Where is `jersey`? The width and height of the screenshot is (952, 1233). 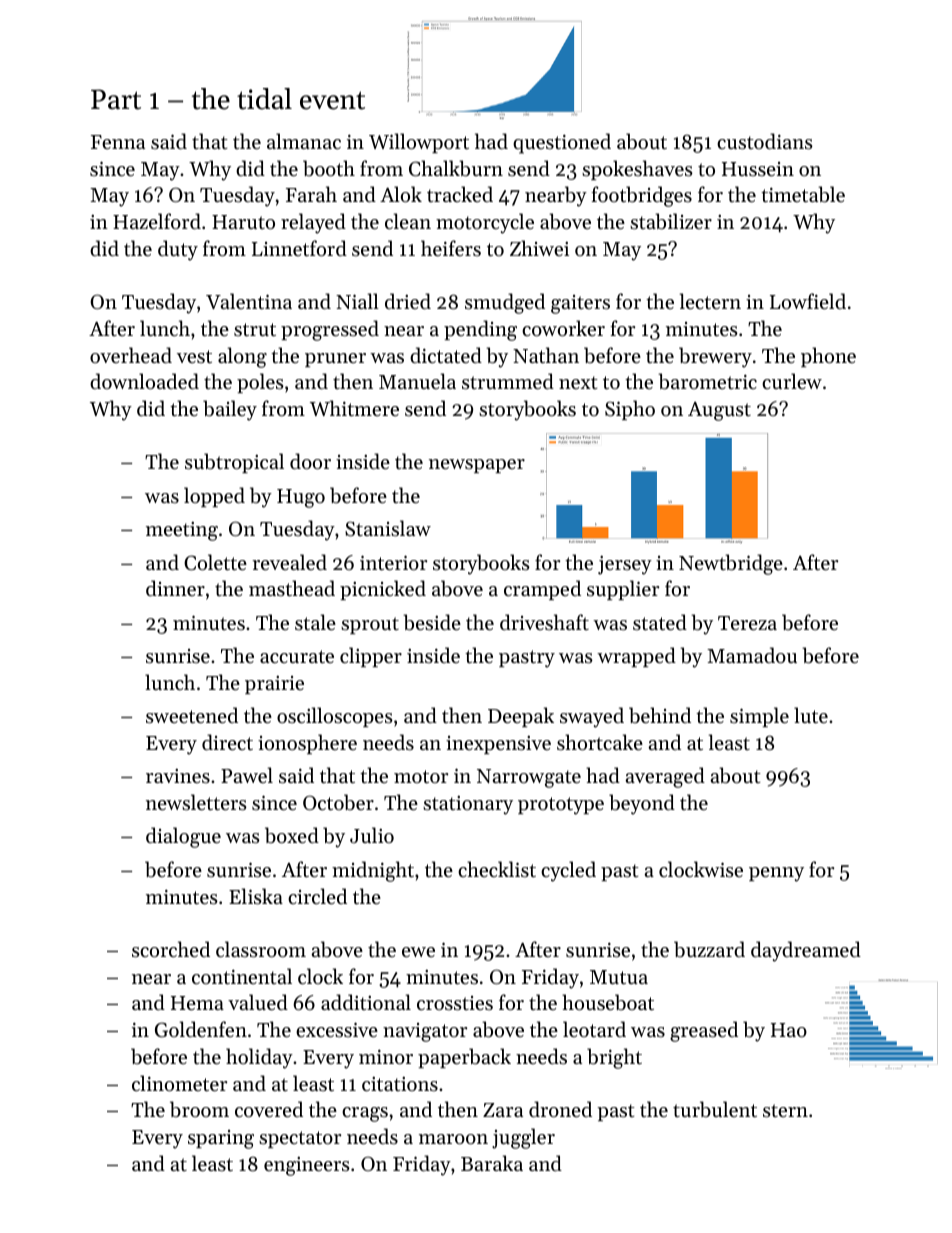
jersey is located at coordinates (625, 565).
